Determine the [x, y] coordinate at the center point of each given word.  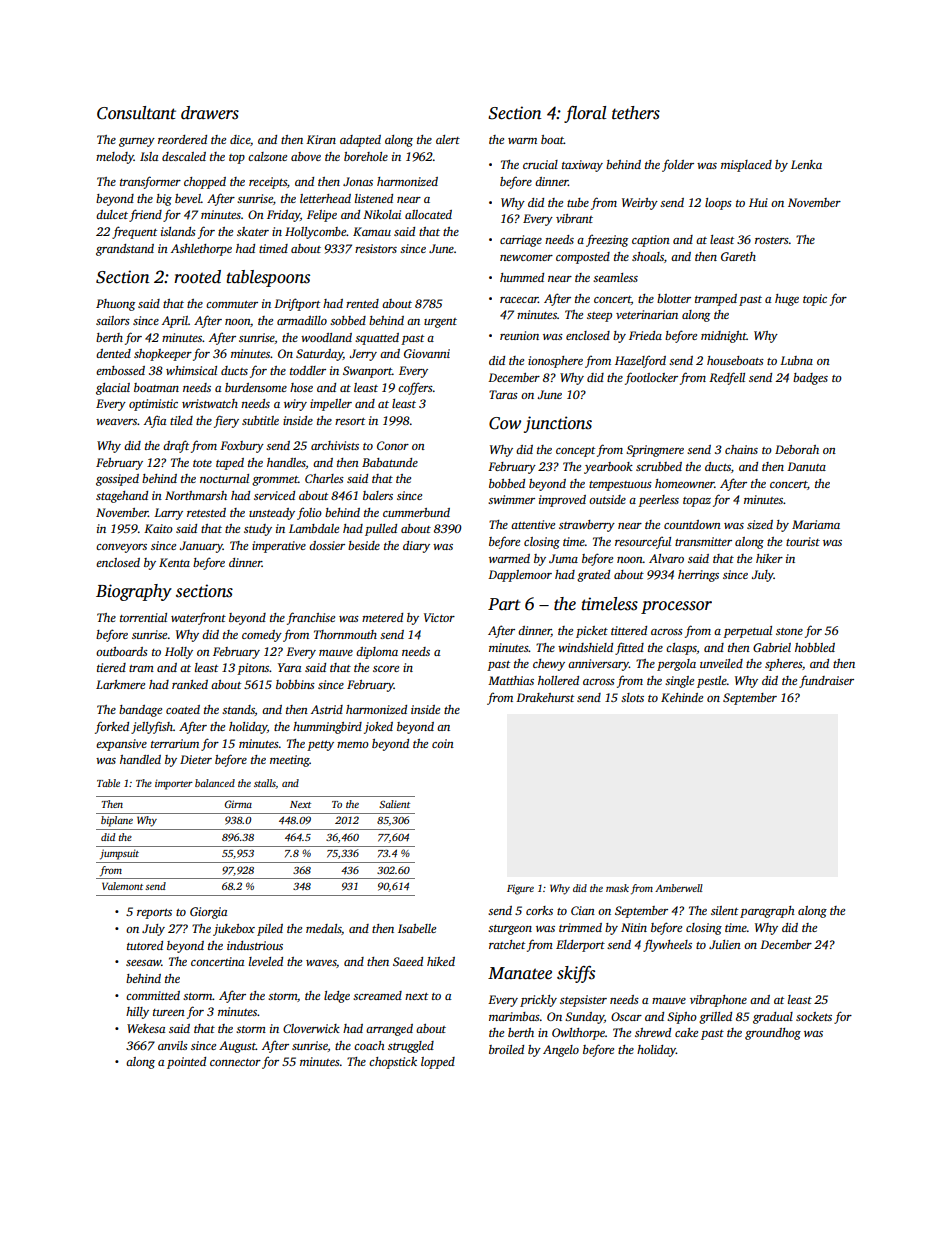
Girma [238, 804]
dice [240, 139]
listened [374, 198]
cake [686, 1032]
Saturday [319, 355]
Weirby [640, 204]
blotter [674, 298]
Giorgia [208, 913]
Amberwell [679, 888]
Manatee [520, 973]
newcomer [526, 258]
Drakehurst [545, 697]
